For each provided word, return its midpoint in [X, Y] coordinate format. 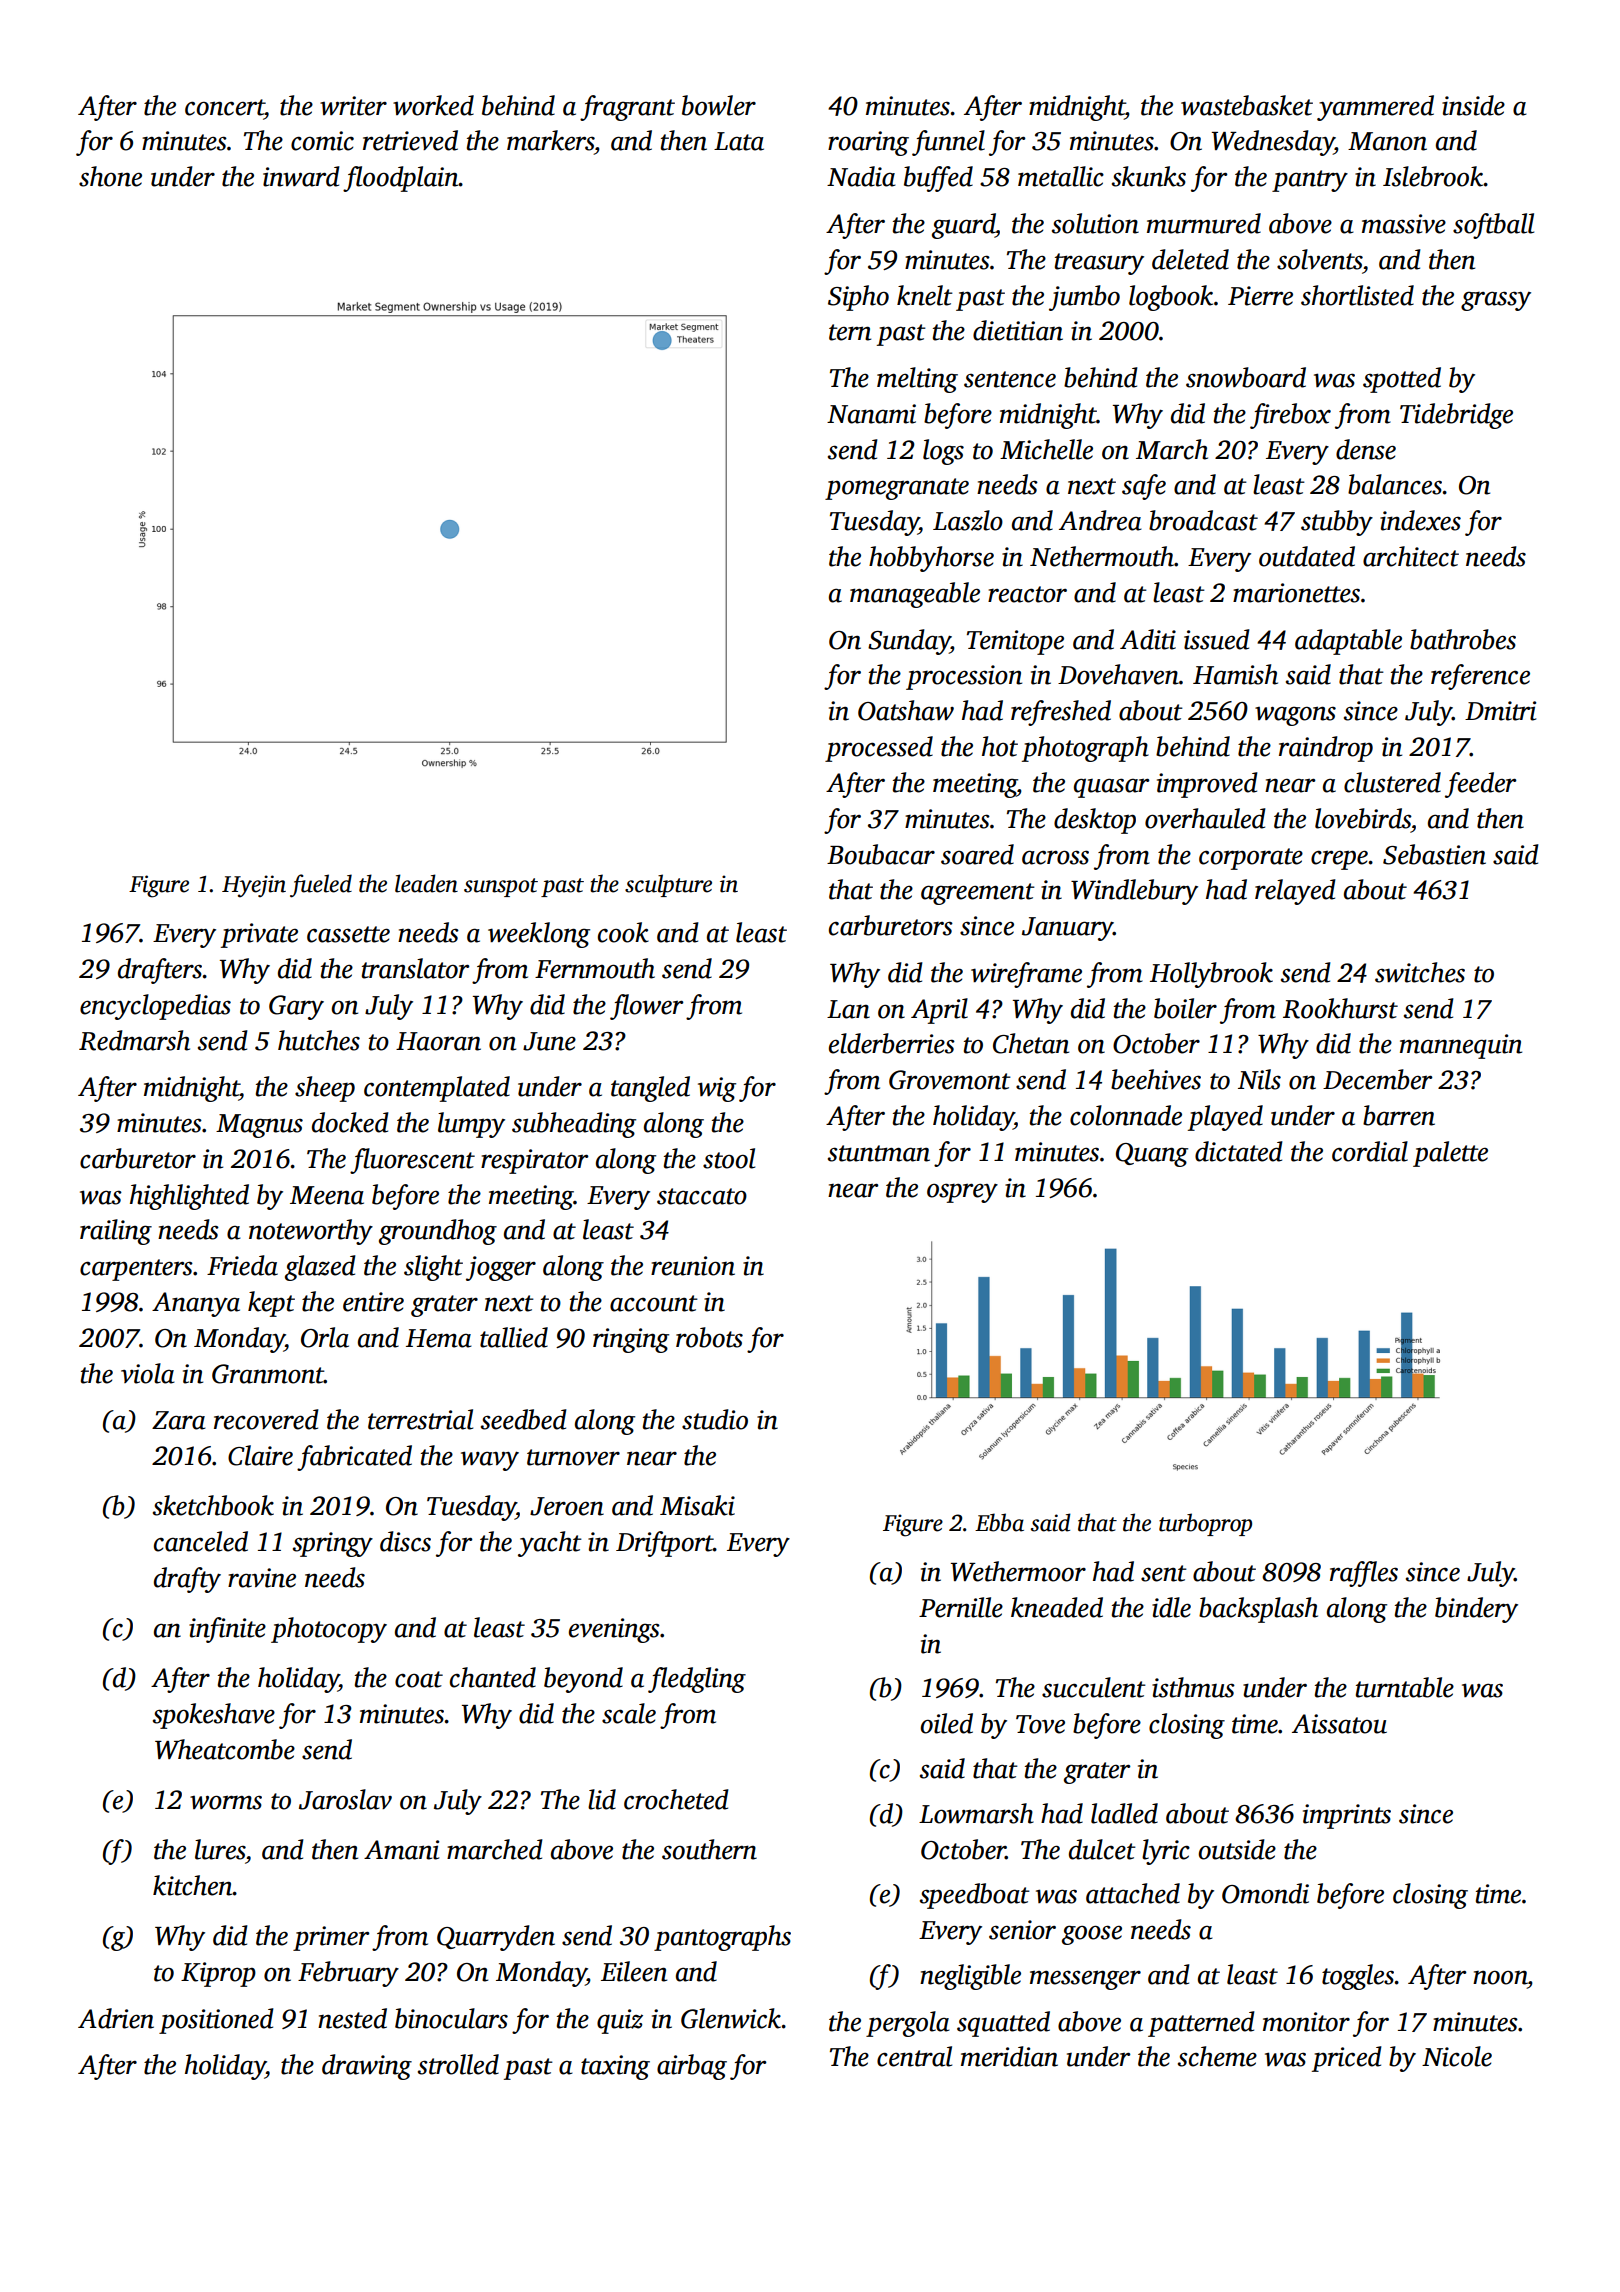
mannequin [1461, 1046]
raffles [1364, 1574]
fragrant [627, 108]
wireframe [1026, 975]
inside [1473, 105]
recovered [266, 1419]
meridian [1009, 2056]
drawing [367, 2067]
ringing [631, 1340]
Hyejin [254, 886]
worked [433, 105]
